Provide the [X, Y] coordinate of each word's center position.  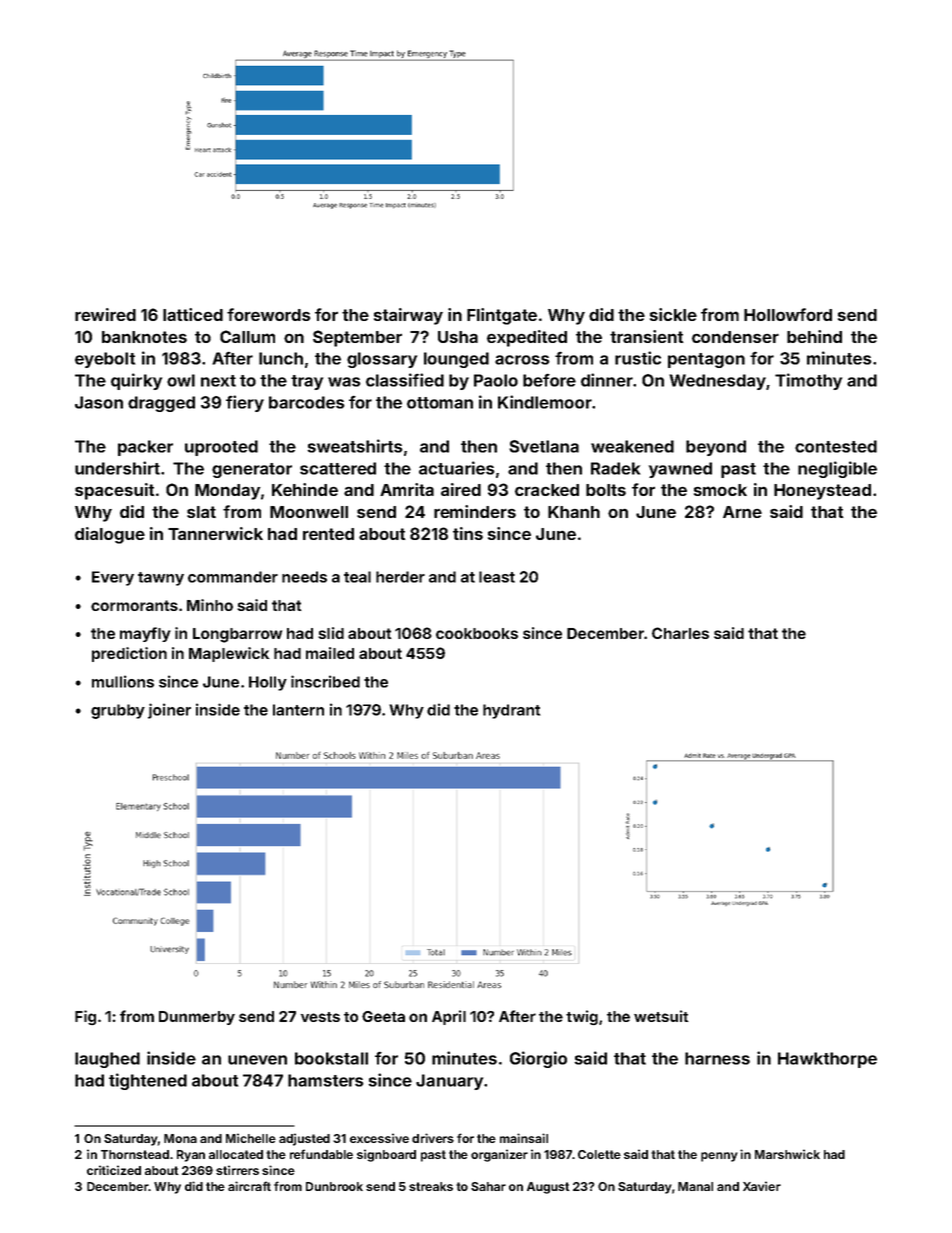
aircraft [249, 1186]
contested [836, 446]
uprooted [221, 448]
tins [468, 533]
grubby [118, 711]
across [522, 360]
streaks [431, 1186]
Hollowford [788, 314]
